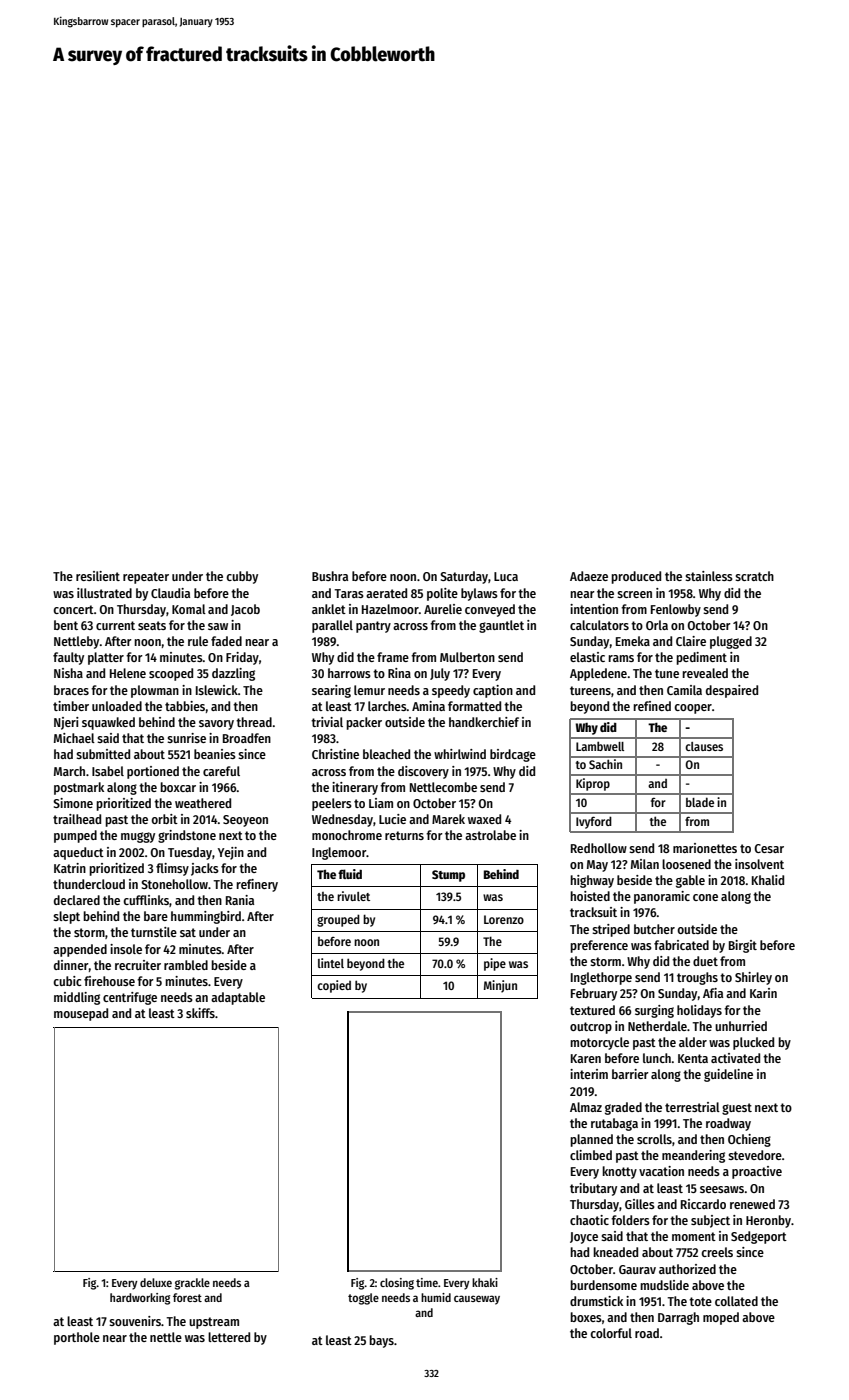 This screenshot has width=849, height=1400. I want to click on Bushra, so click(330, 576).
